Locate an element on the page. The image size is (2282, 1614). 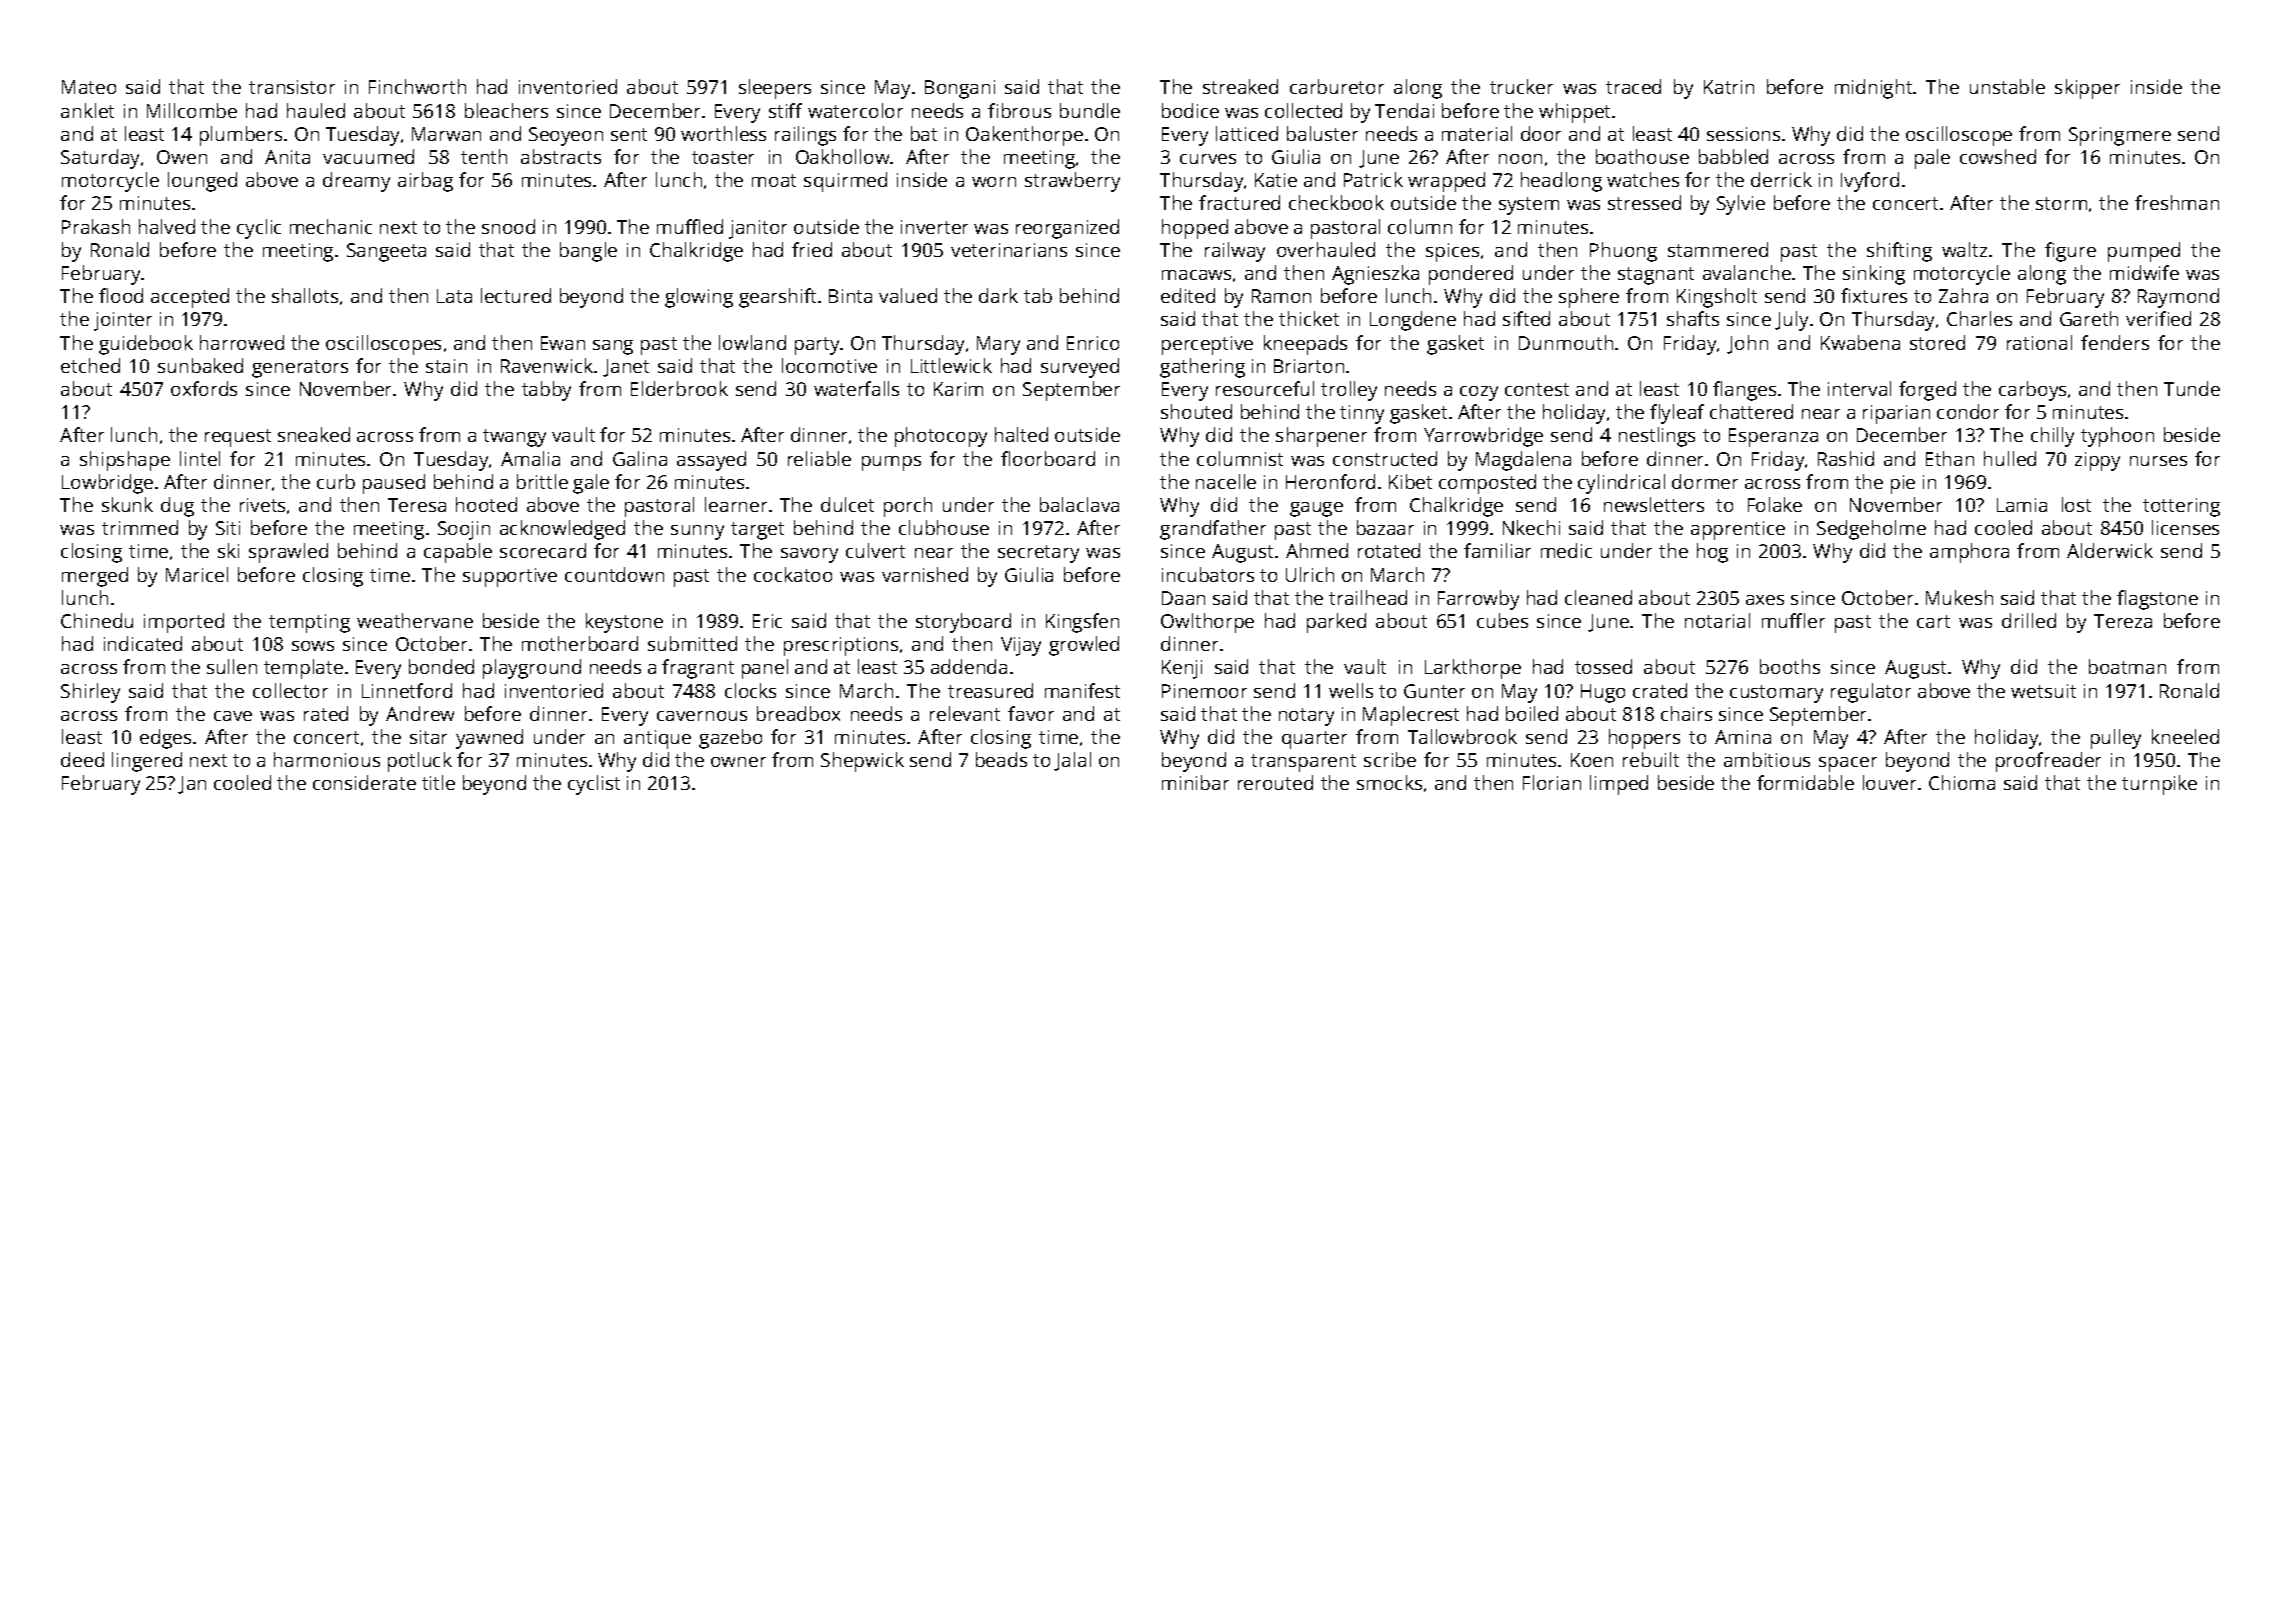
jointer is located at coordinates (123, 321).
